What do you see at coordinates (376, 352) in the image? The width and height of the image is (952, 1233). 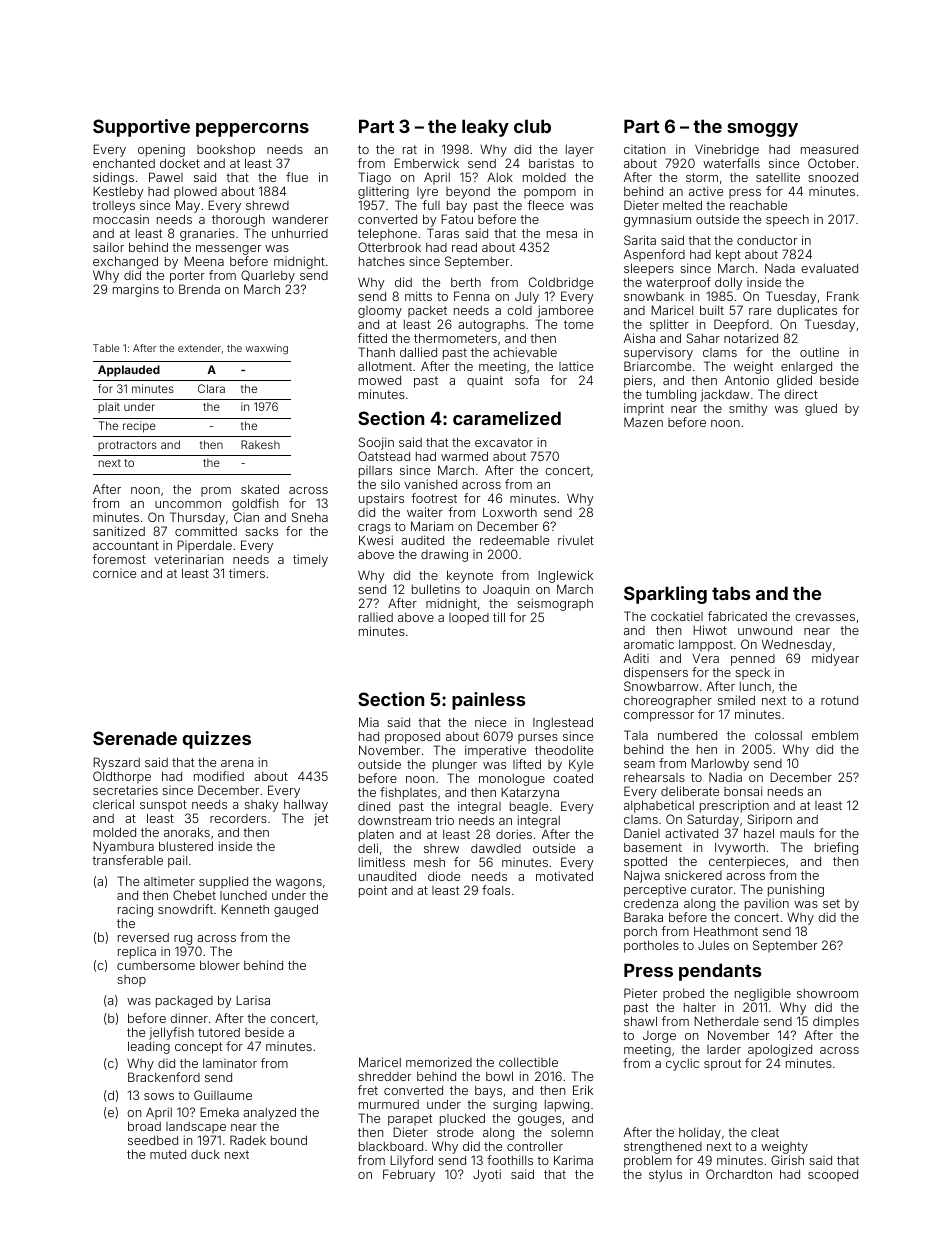 I see `Thanh` at bounding box center [376, 352].
